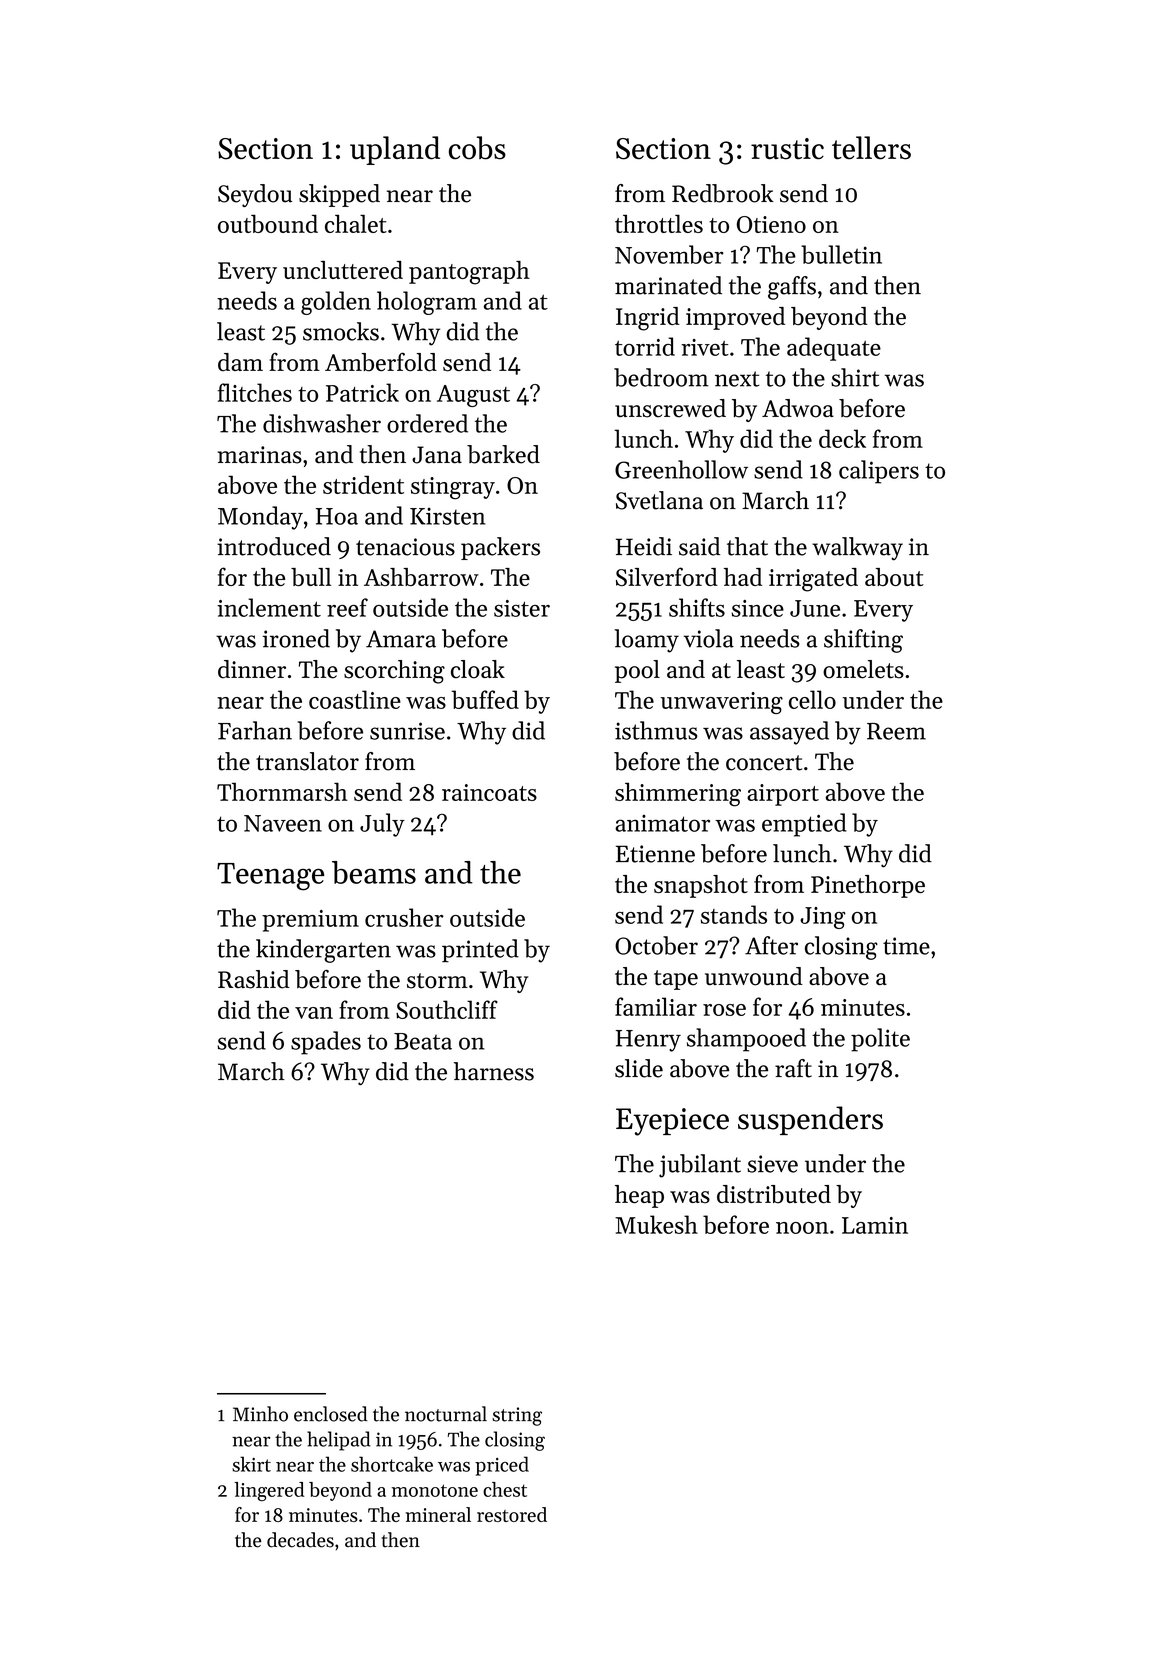  Describe the element at coordinates (300, 1540) in the document. I see `decades` at that location.
